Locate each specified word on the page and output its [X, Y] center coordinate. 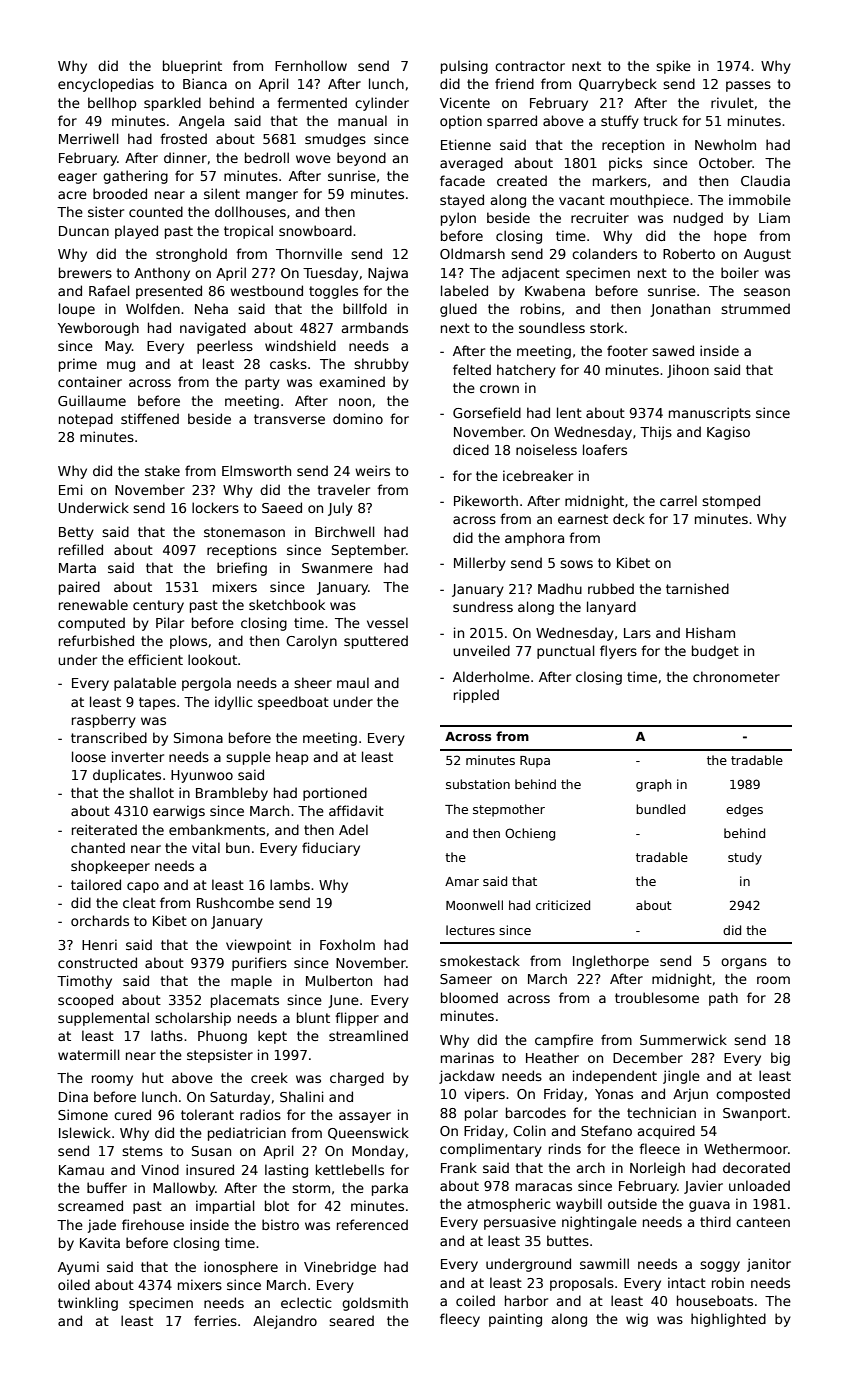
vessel [387, 622]
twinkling [88, 1304]
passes [748, 86]
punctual [566, 652]
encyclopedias [106, 85]
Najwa [388, 274]
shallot [151, 792]
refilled [81, 549]
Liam [774, 217]
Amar [462, 881]
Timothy [84, 982]
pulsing [464, 67]
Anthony [162, 274]
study [745, 858]
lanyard [611, 608]
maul [353, 682]
